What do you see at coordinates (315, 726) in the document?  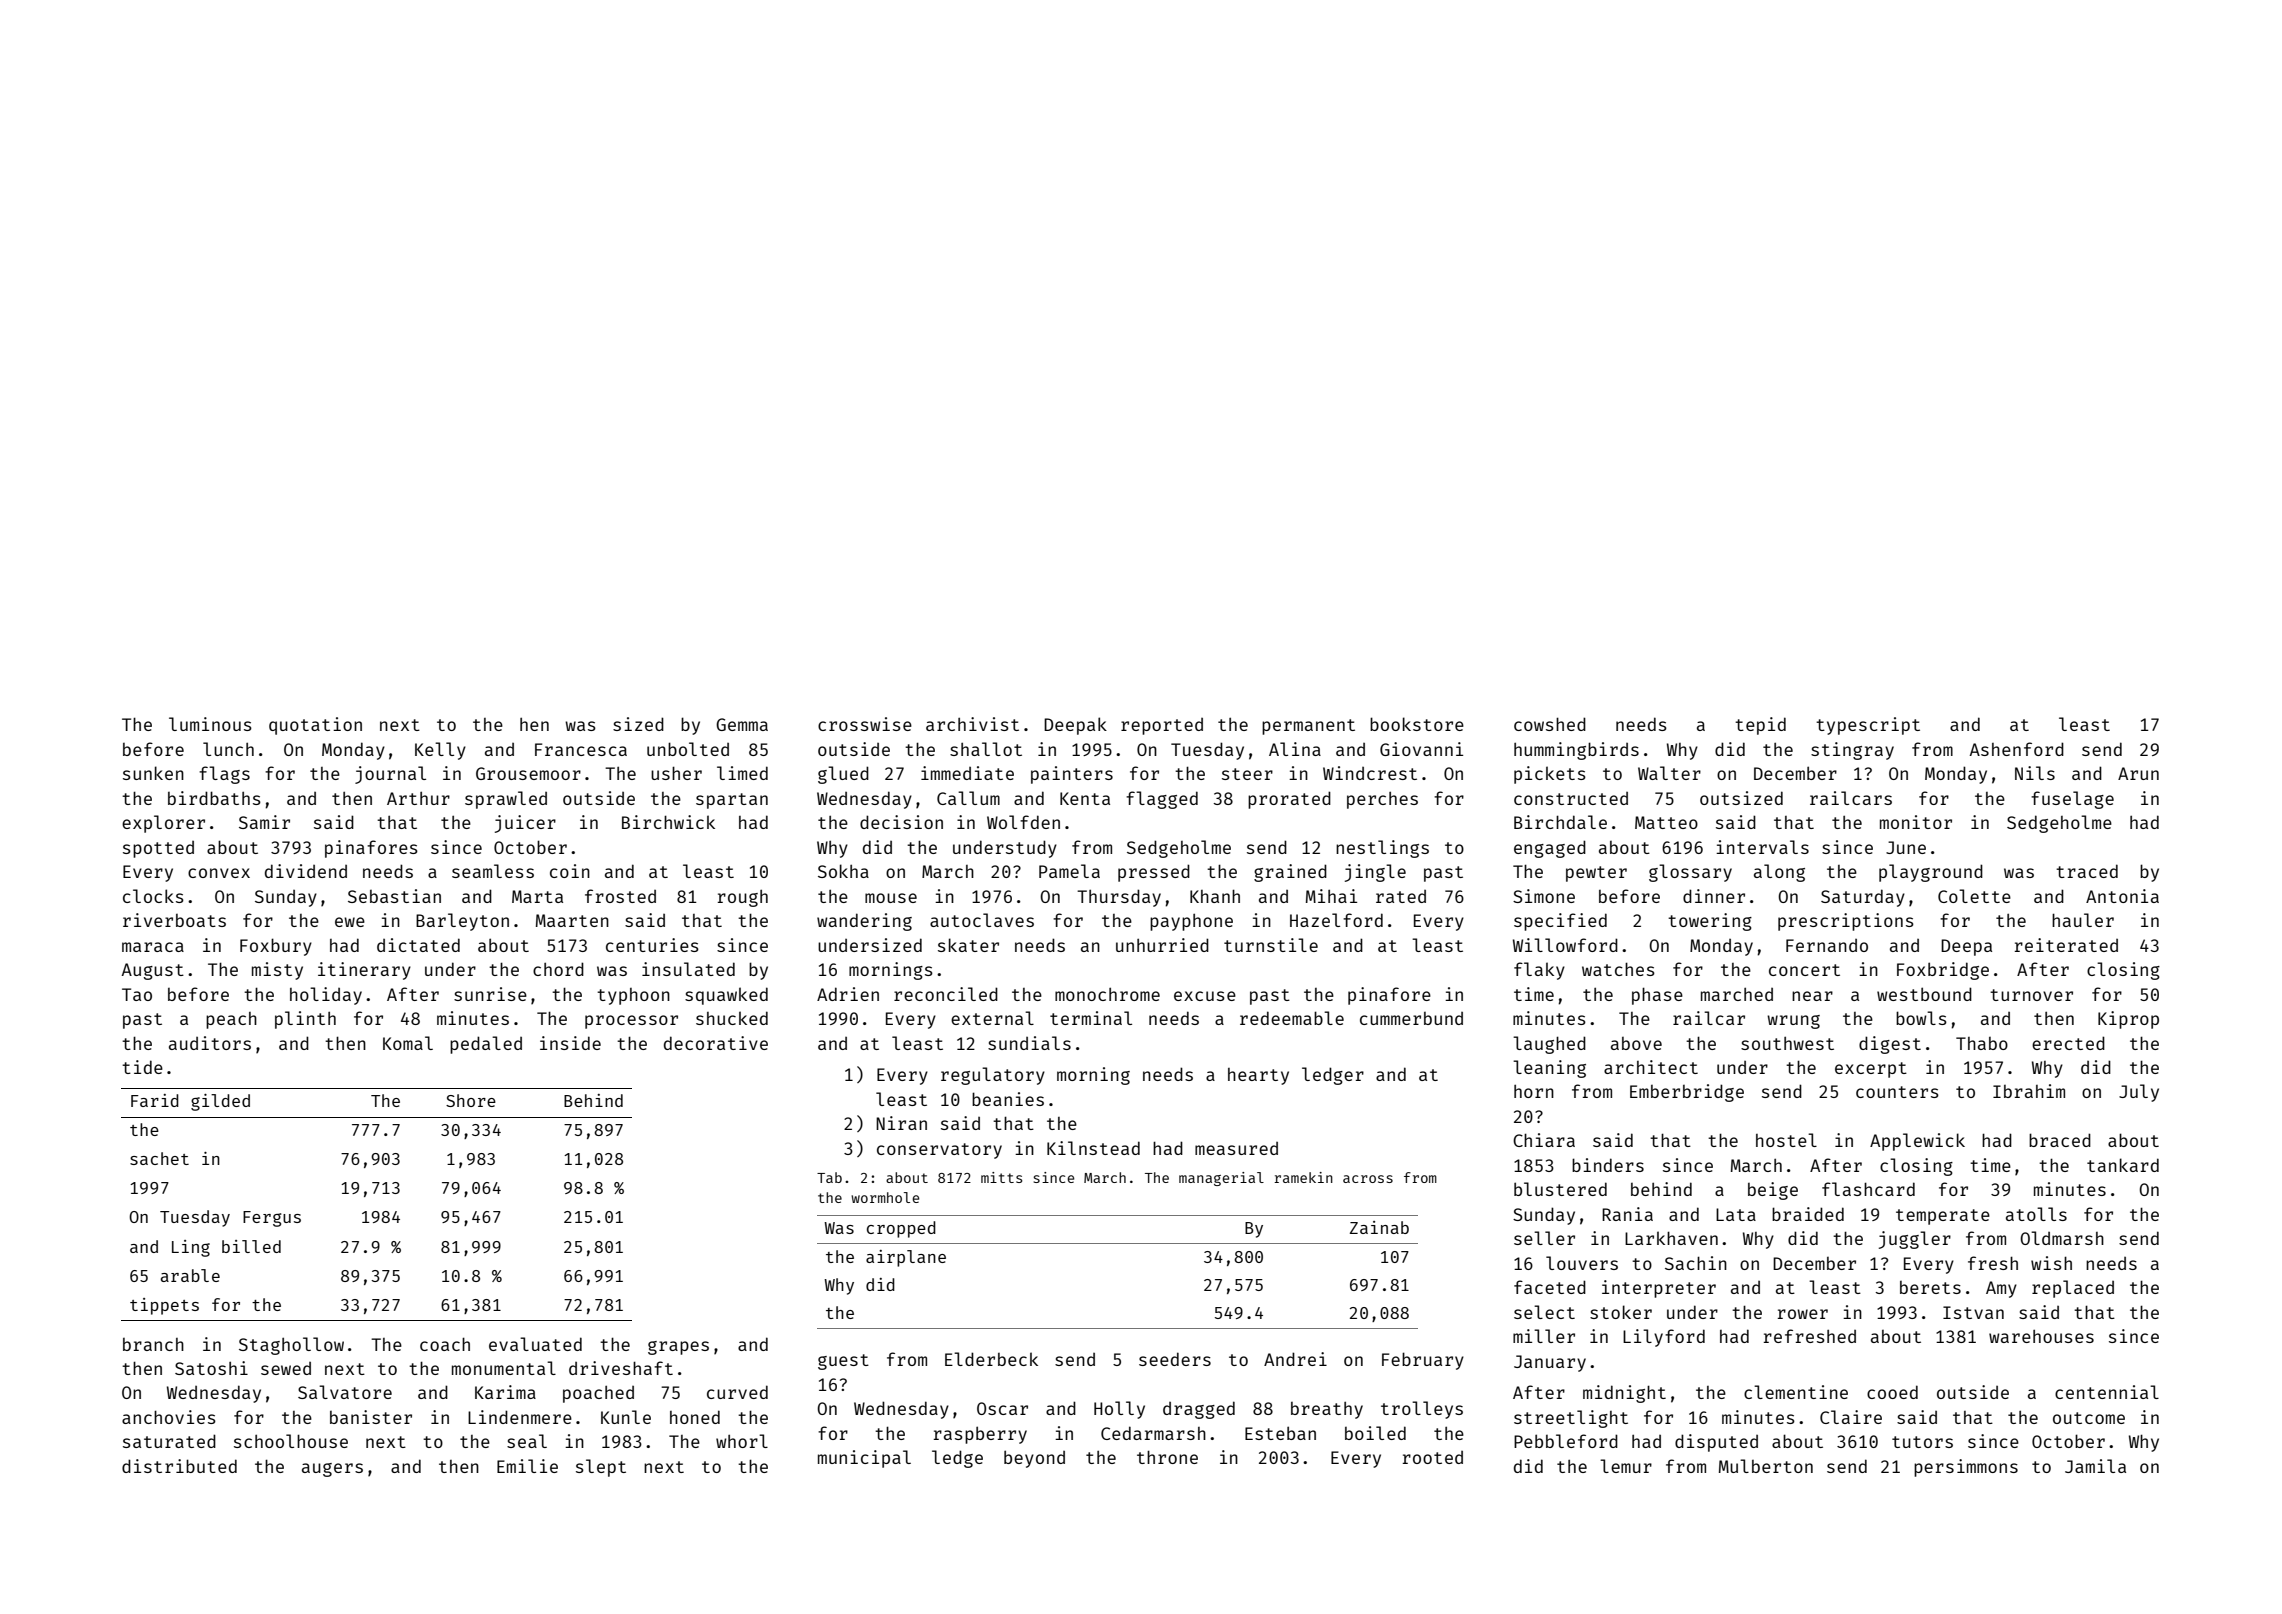 I see `quotation` at bounding box center [315, 726].
